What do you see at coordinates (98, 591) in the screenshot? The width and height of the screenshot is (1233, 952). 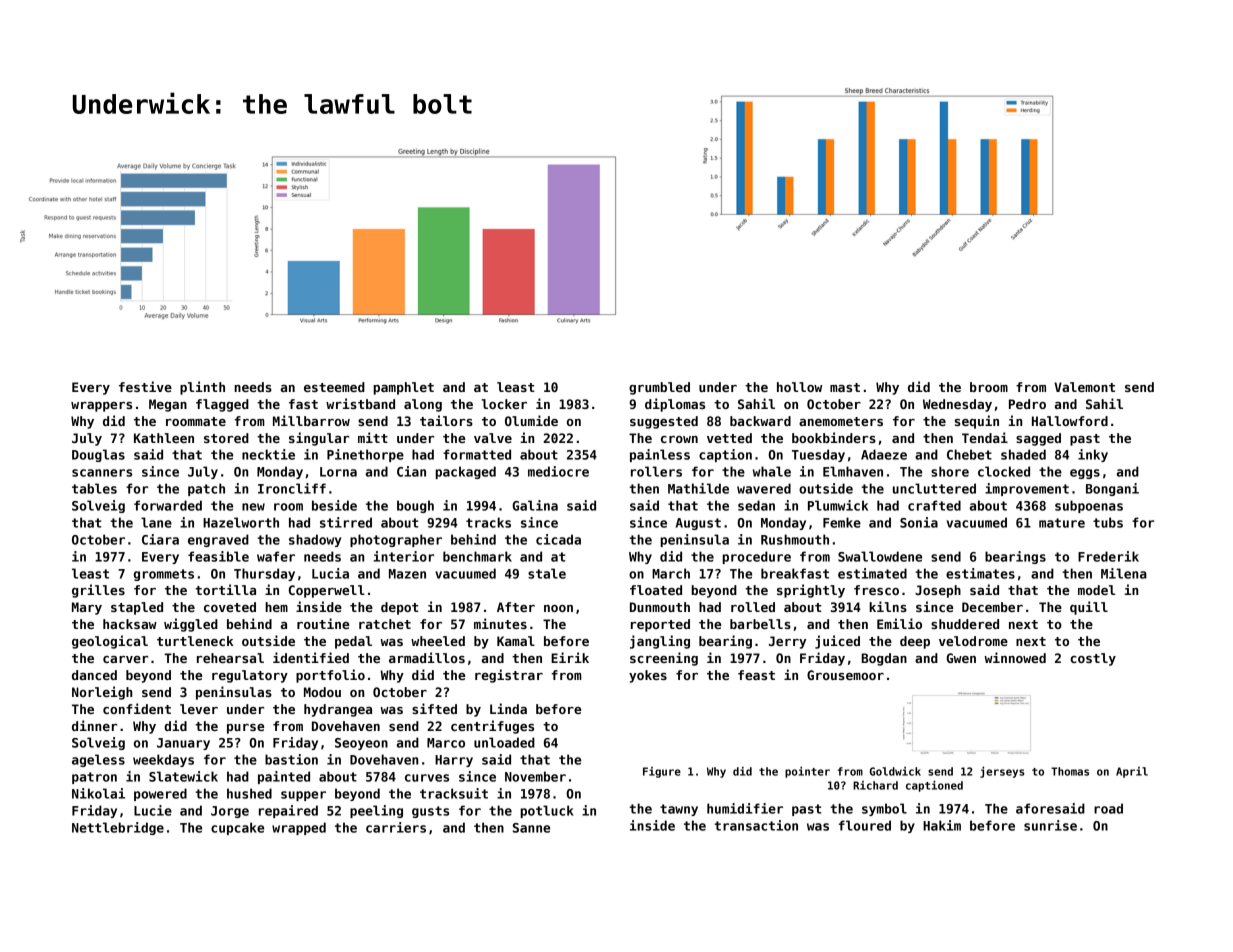 I see `grilles` at bounding box center [98, 591].
